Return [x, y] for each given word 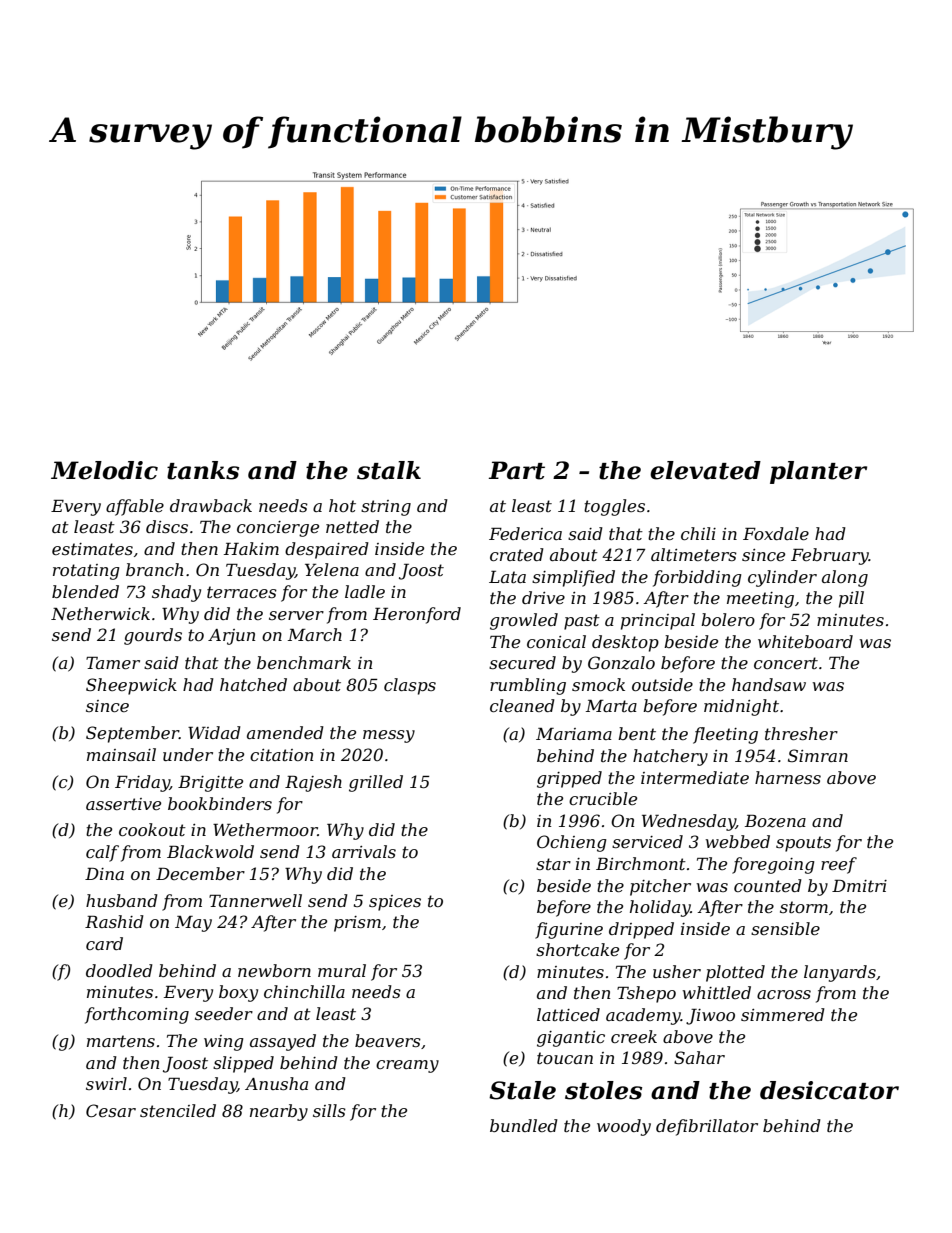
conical [556, 641]
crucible [603, 798]
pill [851, 599]
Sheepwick [131, 686]
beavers [388, 1040]
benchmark [304, 662]
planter [818, 472]
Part [517, 470]
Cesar [111, 1110]
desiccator [829, 1090]
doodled [119, 970]
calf [102, 853]
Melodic [104, 470]
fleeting [725, 735]
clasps [410, 686]
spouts [803, 844]
